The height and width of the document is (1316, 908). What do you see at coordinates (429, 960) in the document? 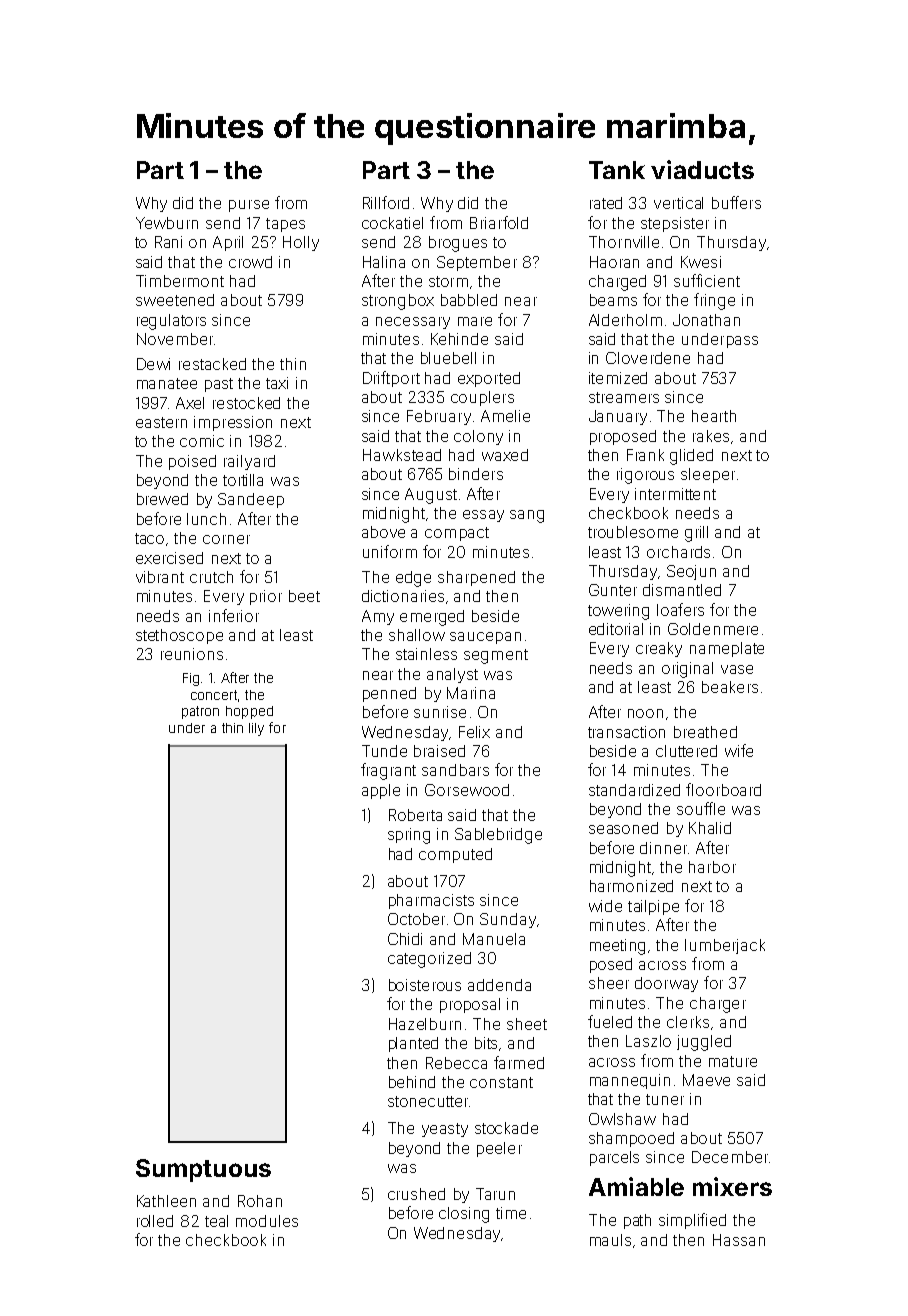
I see `categorized` at bounding box center [429, 960].
